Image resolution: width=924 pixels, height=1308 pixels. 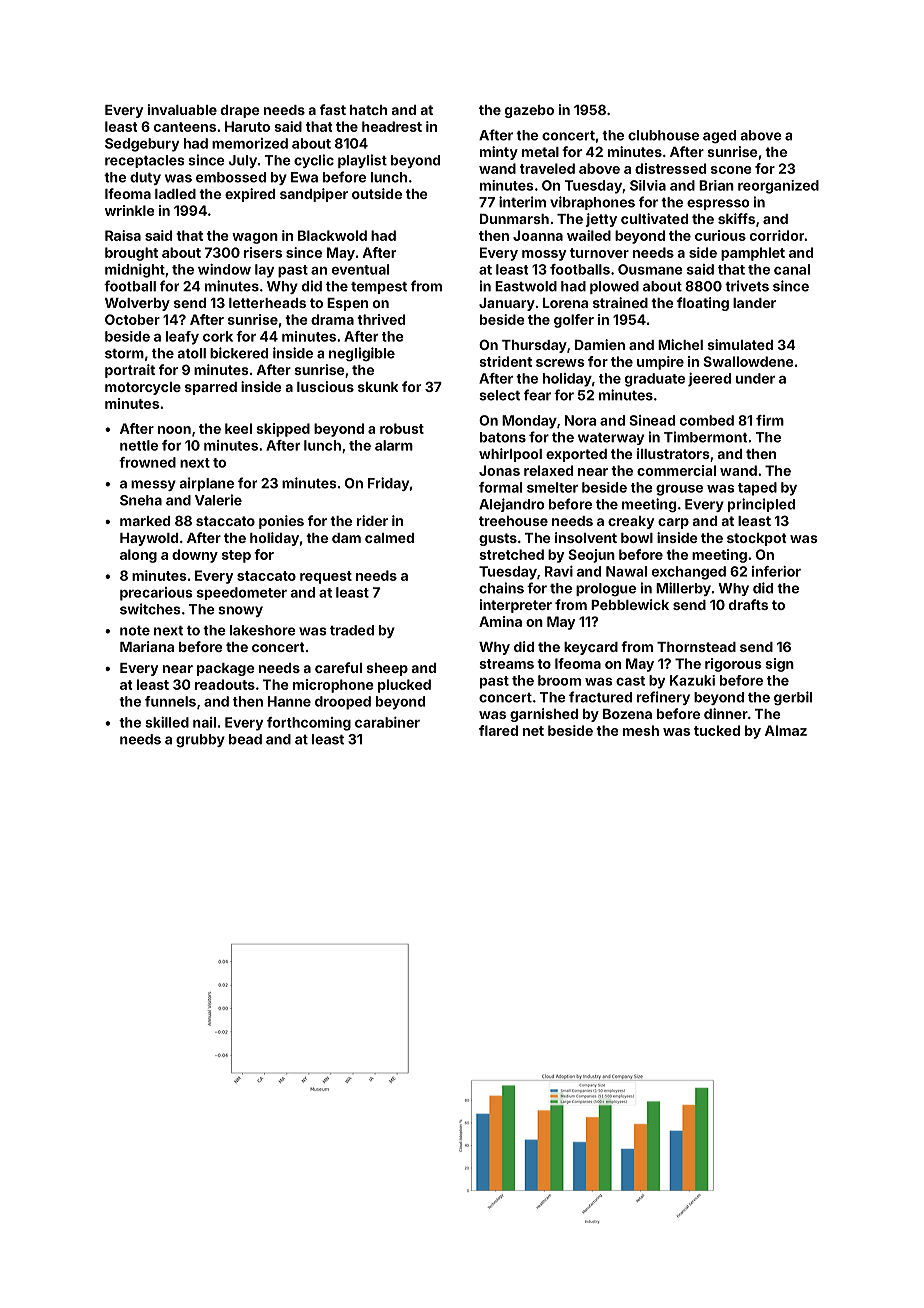 I want to click on keel, so click(x=238, y=428).
